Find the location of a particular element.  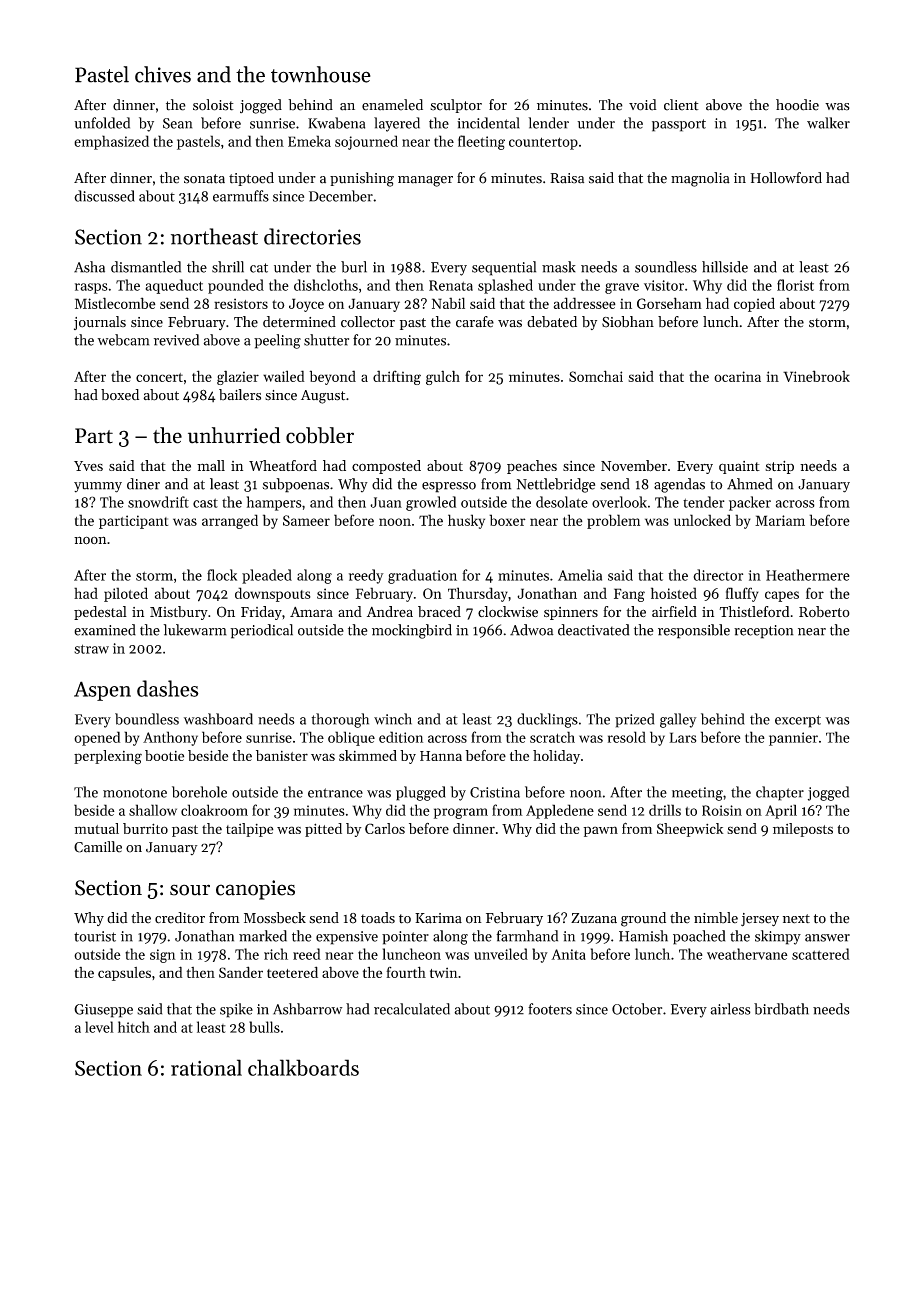

chives is located at coordinates (163, 74).
